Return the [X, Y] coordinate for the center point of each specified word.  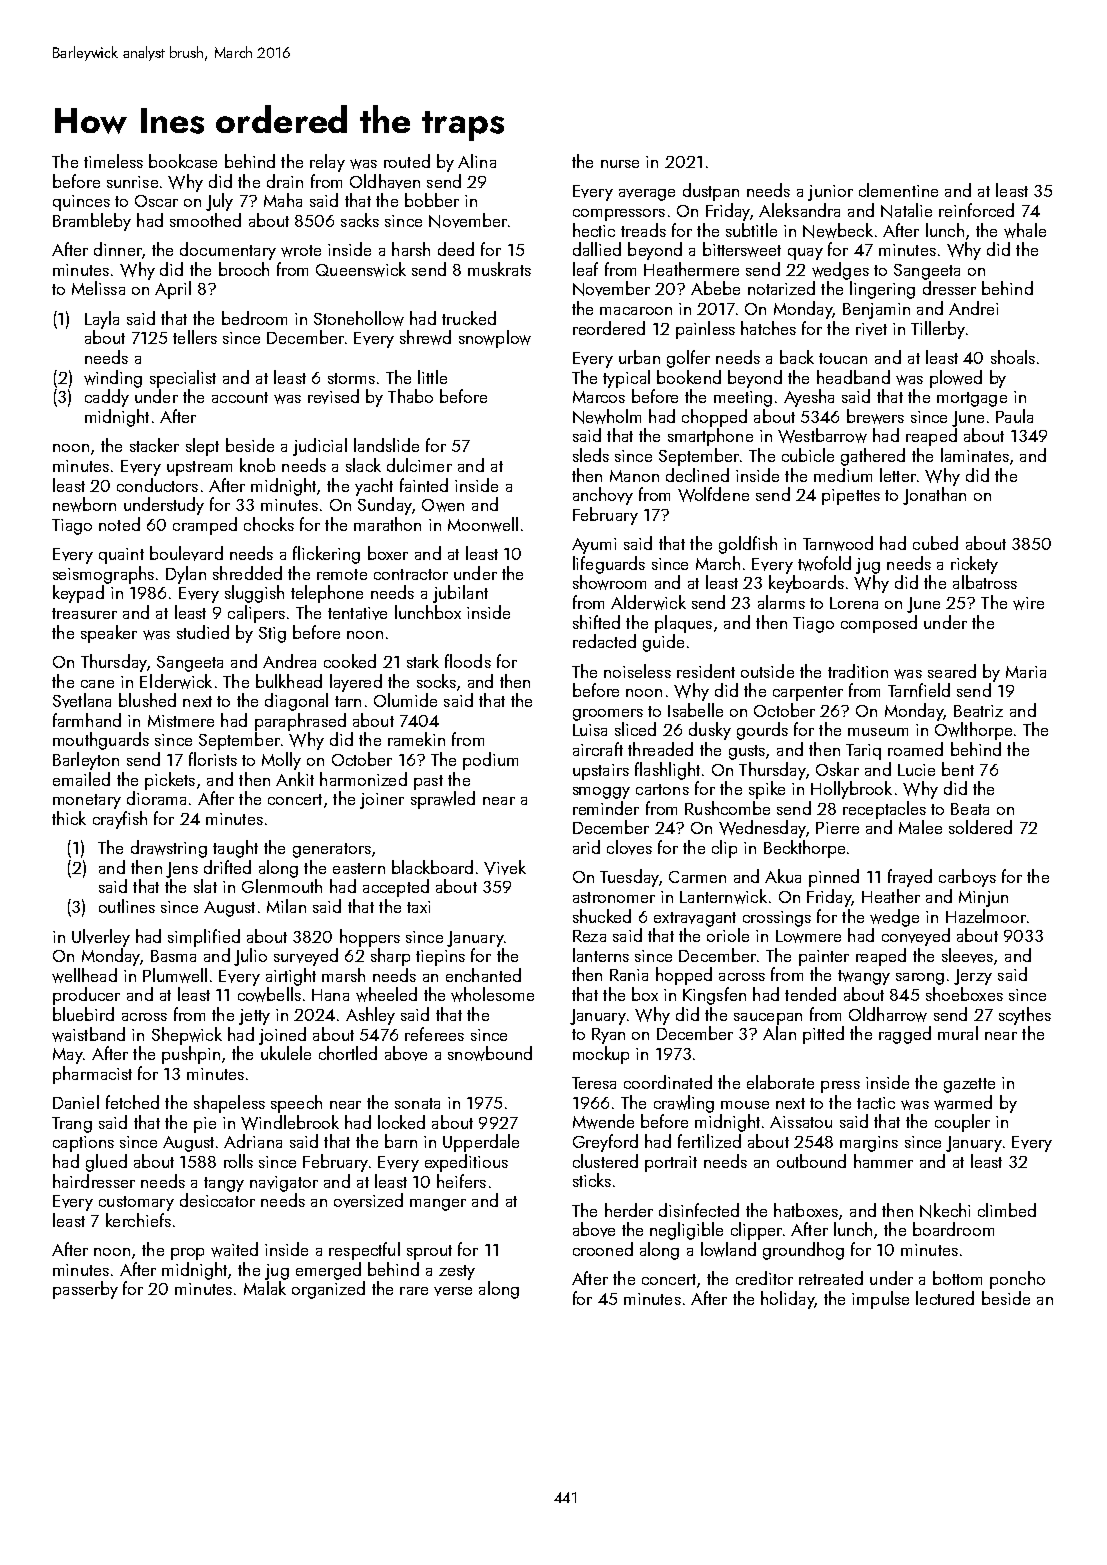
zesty [457, 1272]
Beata [970, 809]
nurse [620, 164]
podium [490, 761]
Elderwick [176, 681]
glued [106, 1163]
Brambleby [92, 222]
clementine [898, 190]
